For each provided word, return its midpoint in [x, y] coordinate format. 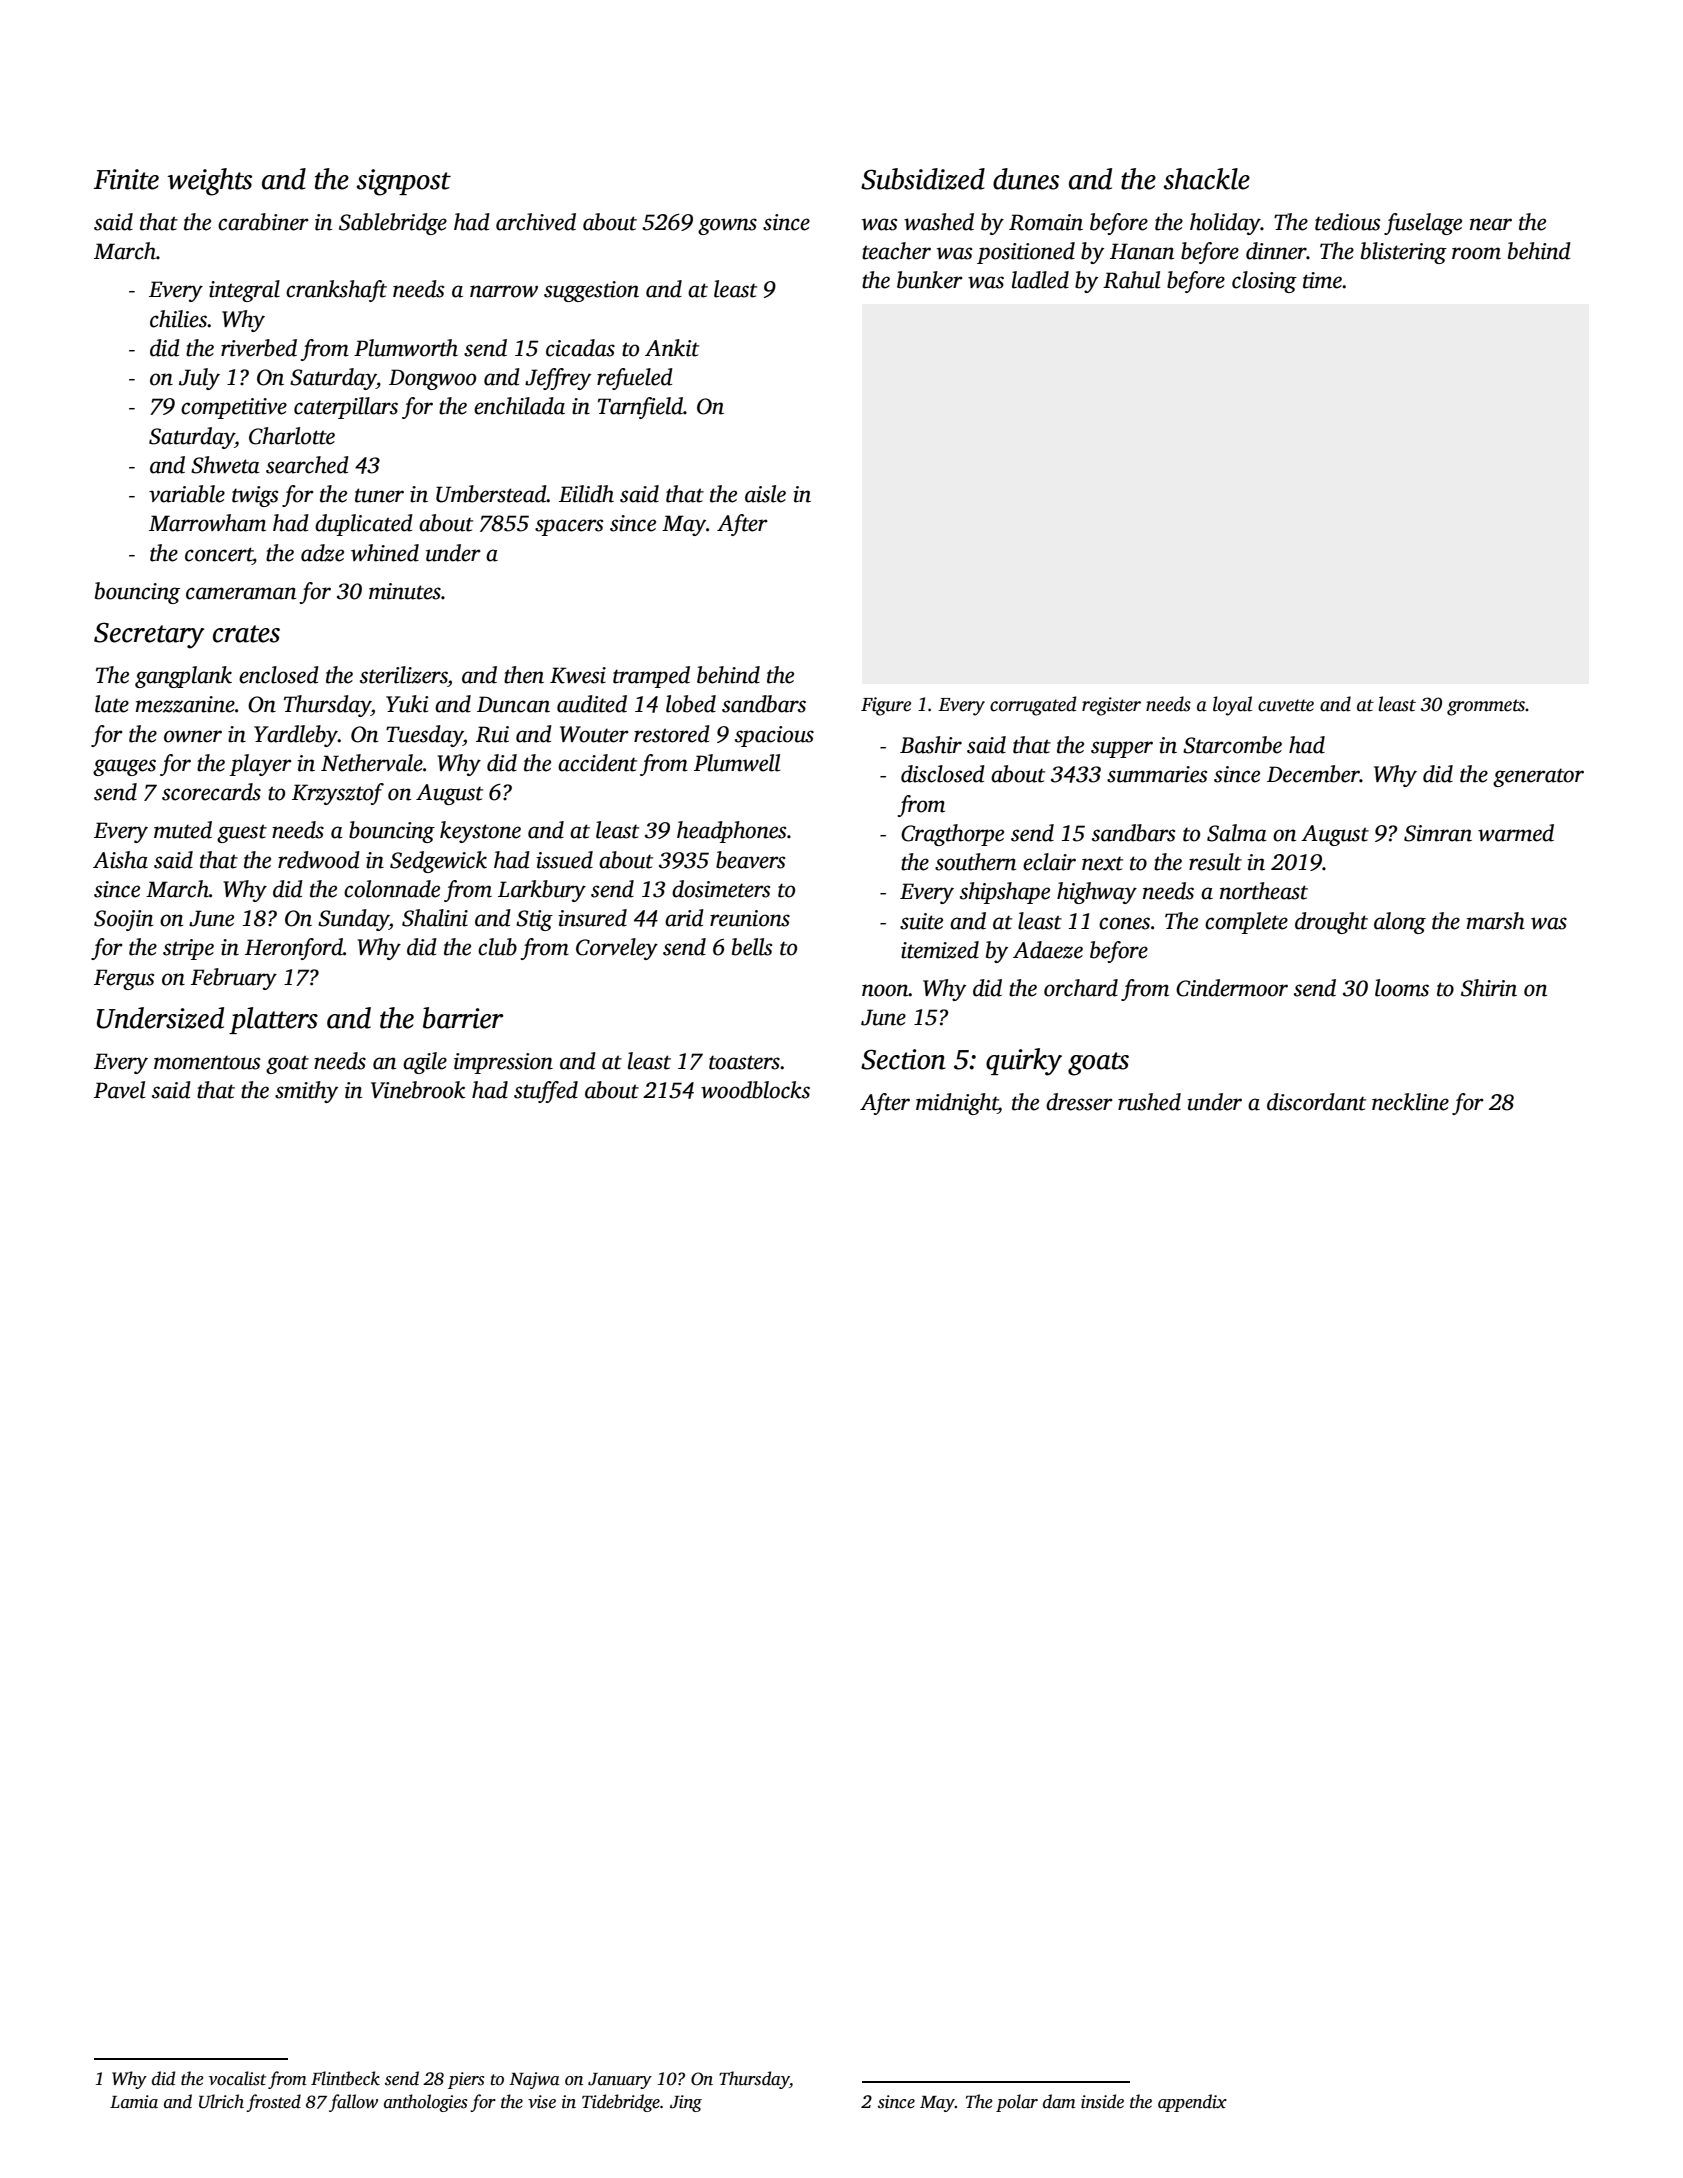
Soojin [123, 920]
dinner [1276, 251]
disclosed [943, 774]
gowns [727, 226]
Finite [126, 179]
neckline [1410, 1102]
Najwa [534, 2080]
